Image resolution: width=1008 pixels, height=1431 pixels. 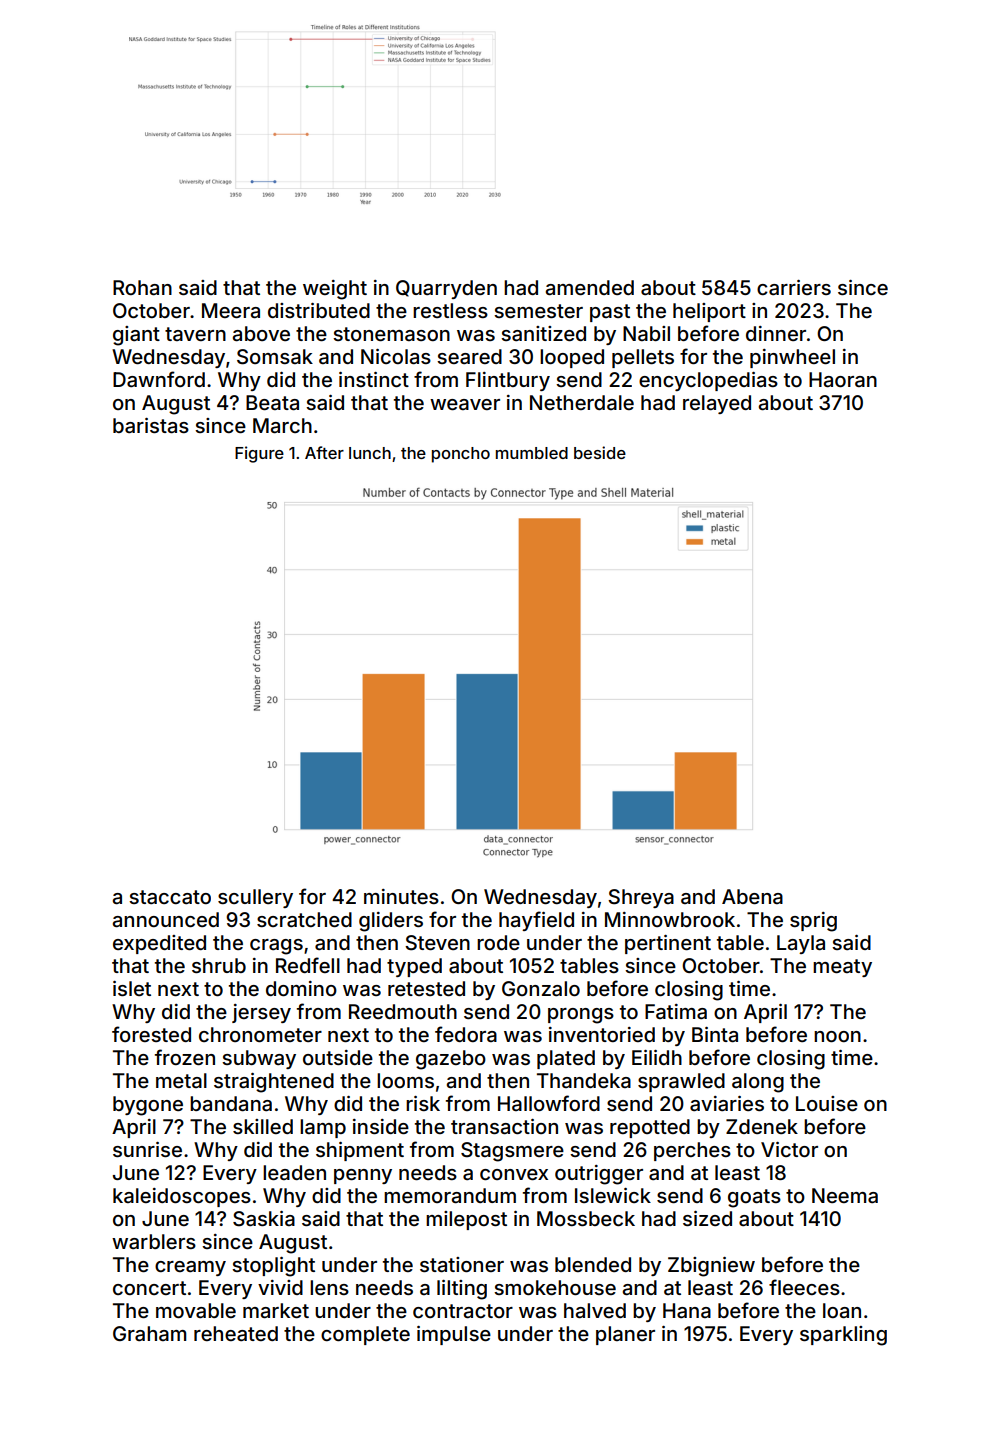 I want to click on heliport, so click(x=709, y=312).
